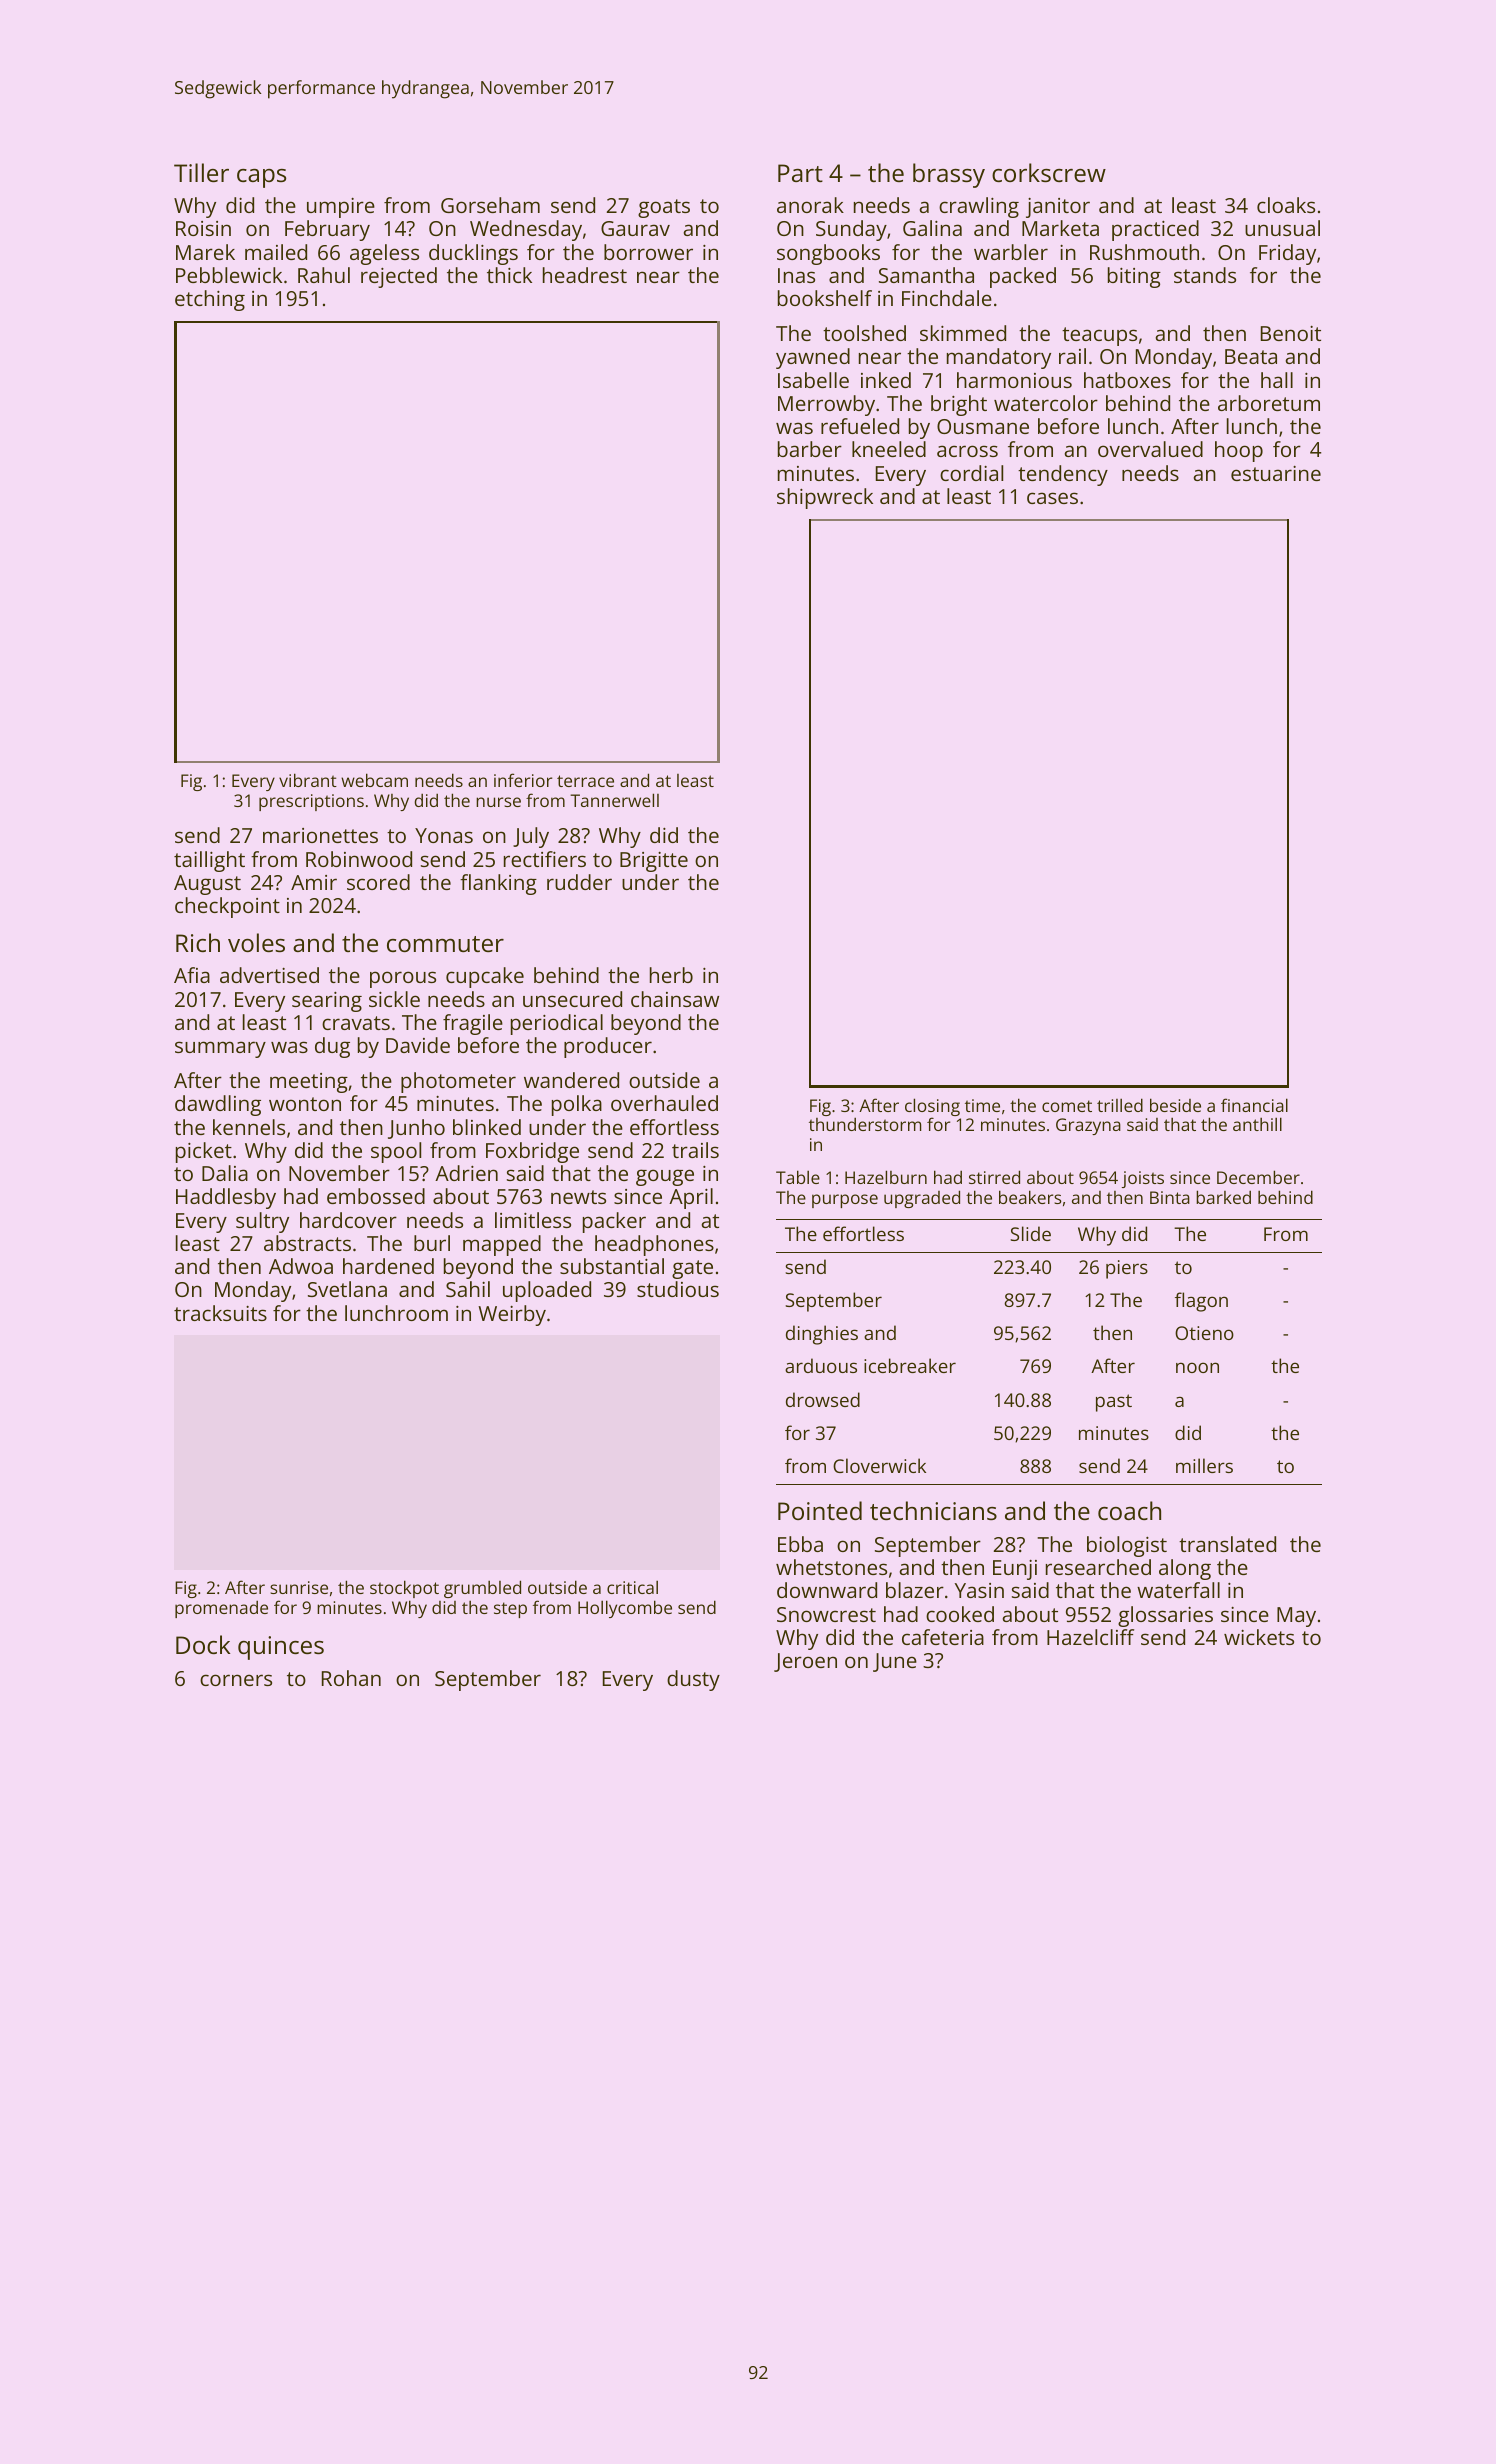  What do you see at coordinates (675, 999) in the screenshot?
I see `chainsaw` at bounding box center [675, 999].
